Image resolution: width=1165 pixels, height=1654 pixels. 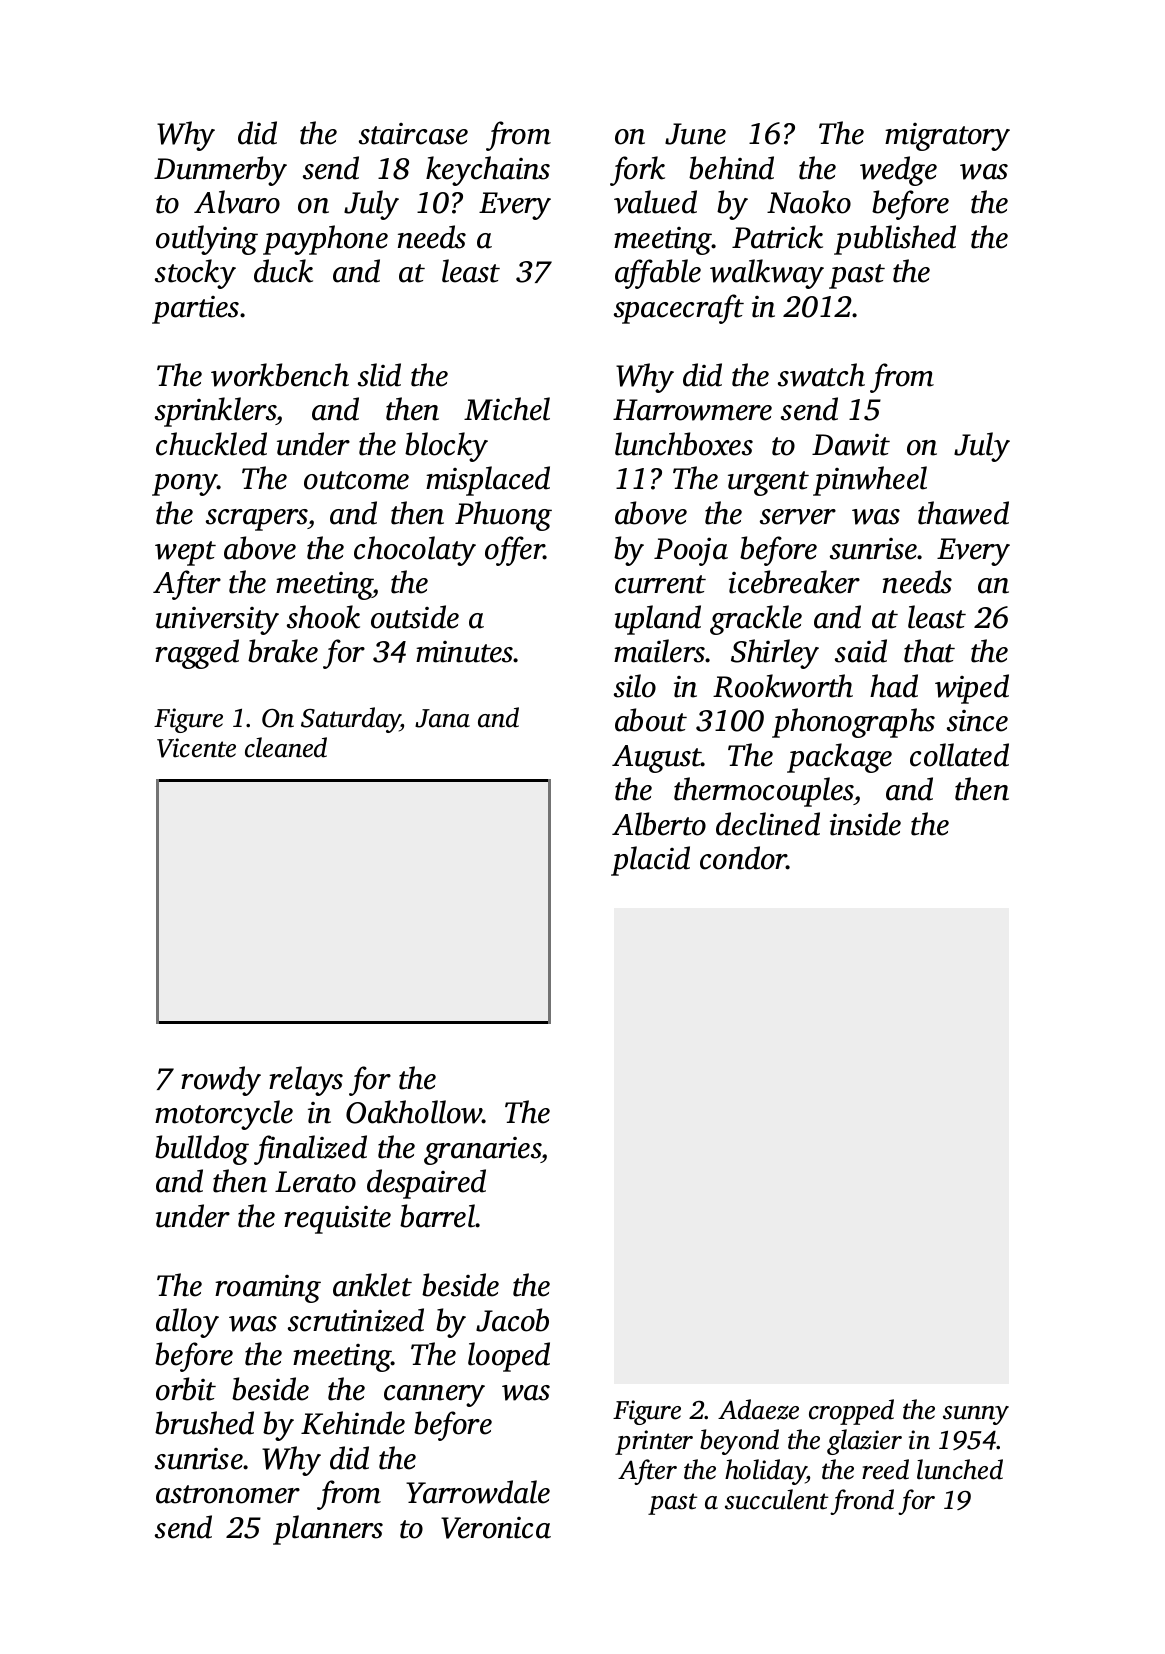 What do you see at coordinates (211, 444) in the screenshot?
I see `chuckled` at bounding box center [211, 444].
